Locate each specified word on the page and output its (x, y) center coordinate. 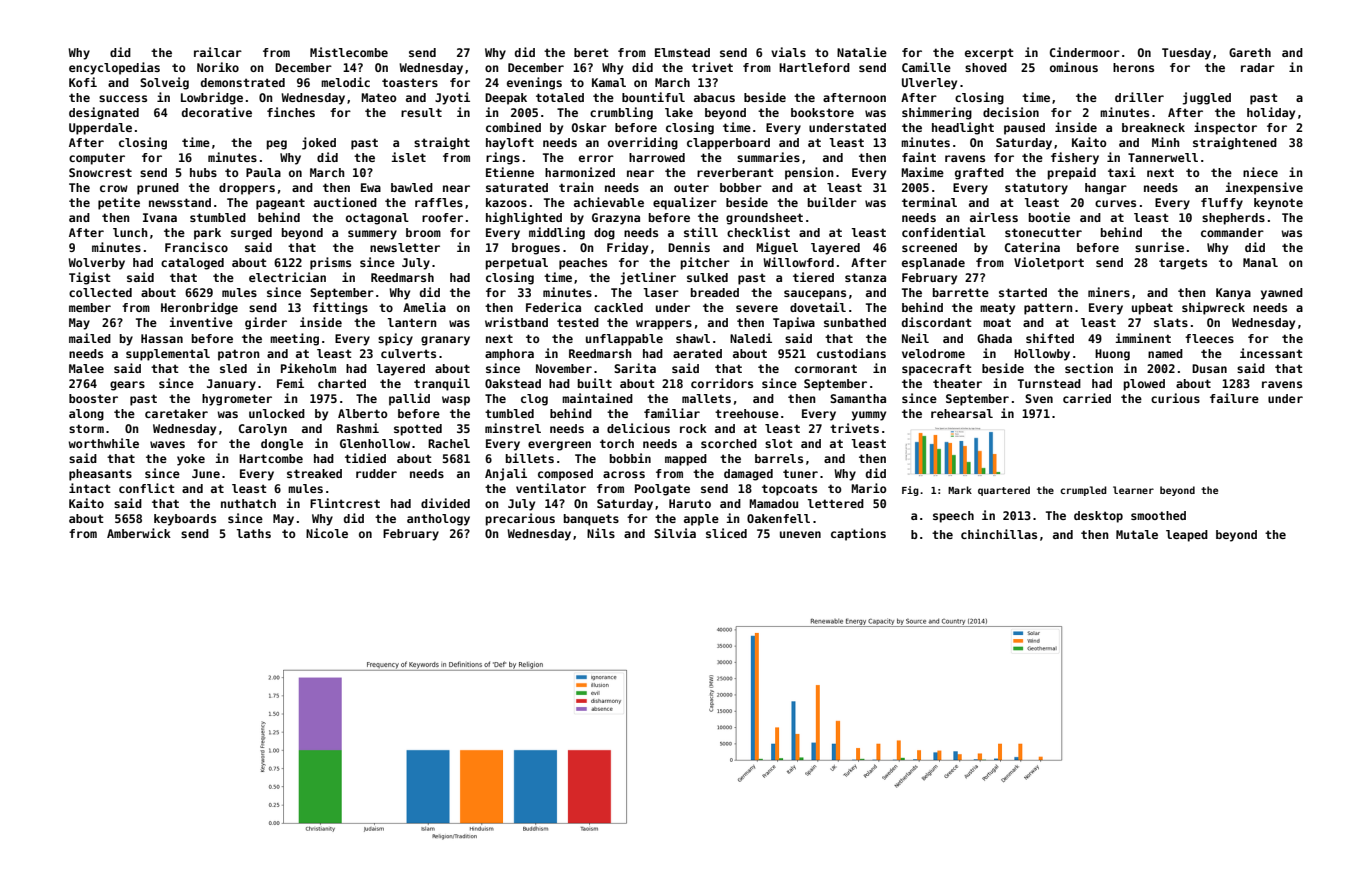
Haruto (690, 503)
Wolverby (96, 264)
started (1023, 292)
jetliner (648, 278)
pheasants (100, 475)
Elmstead (682, 52)
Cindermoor (1085, 52)
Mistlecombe (349, 52)
